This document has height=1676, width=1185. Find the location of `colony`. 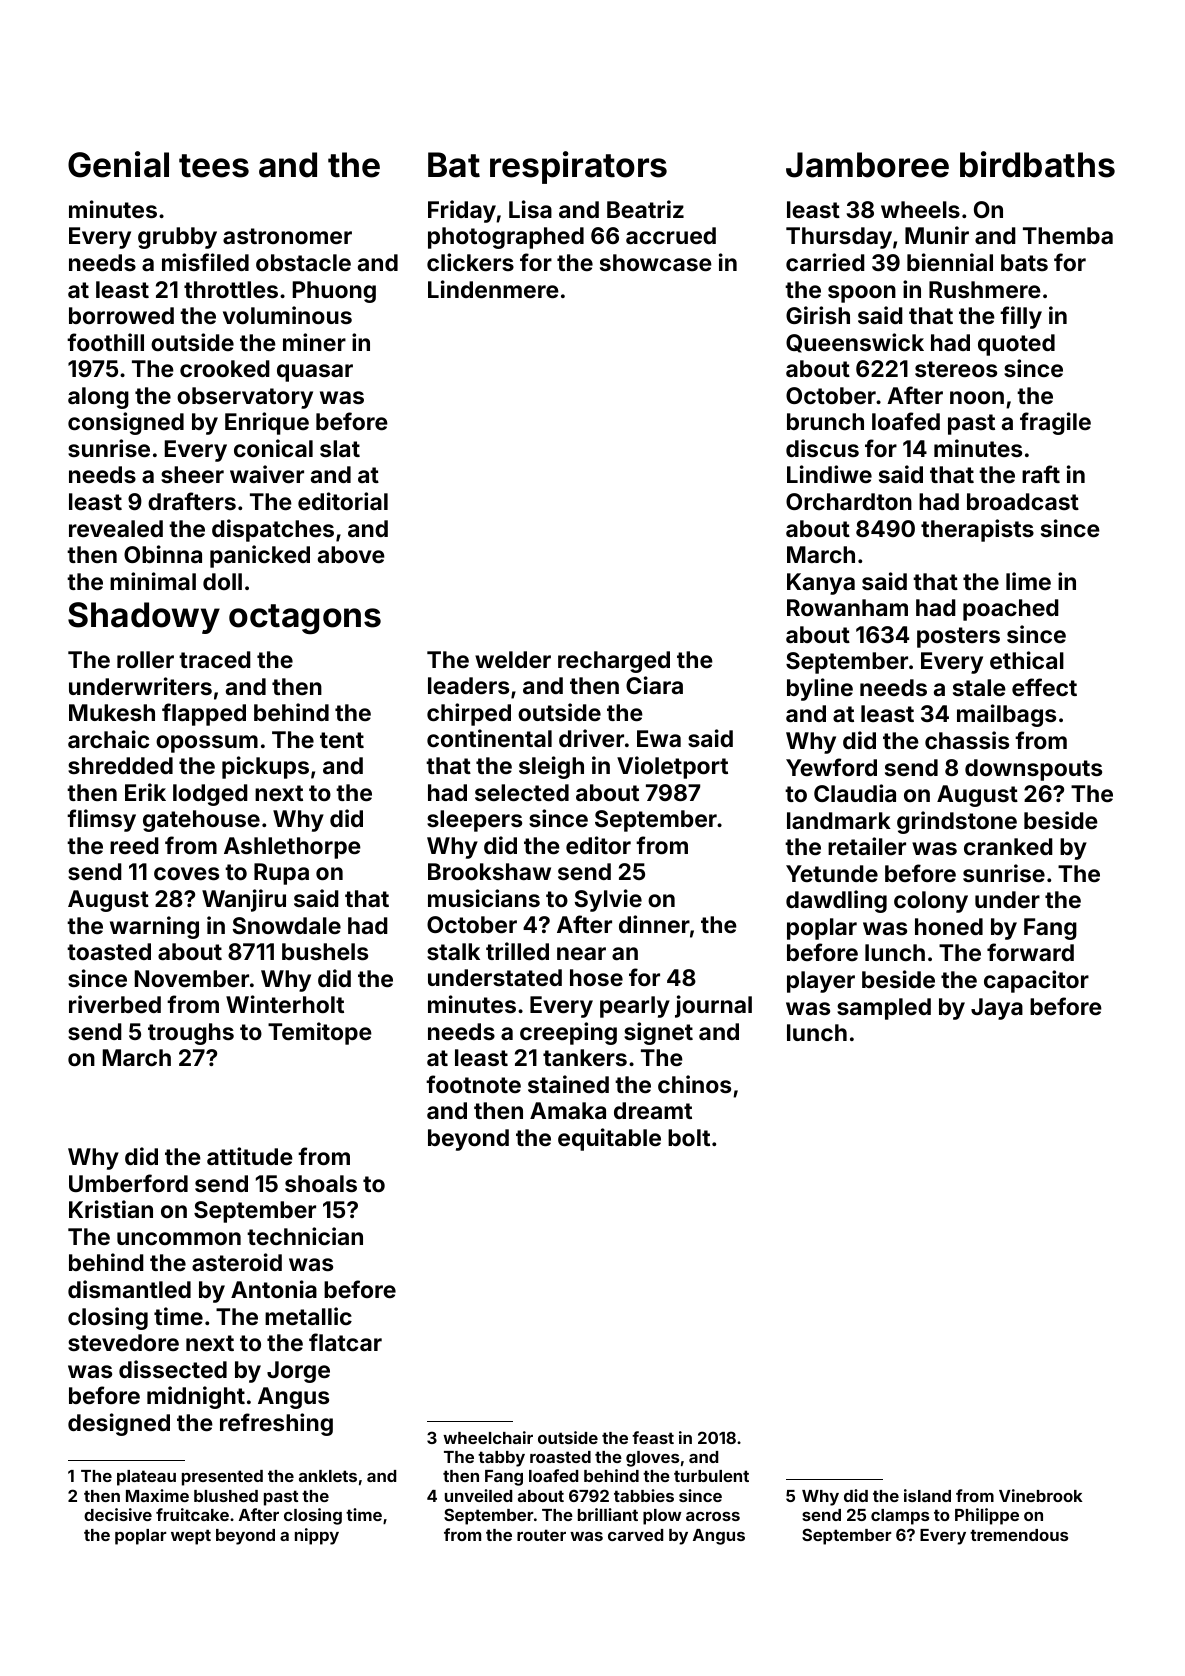

colony is located at coordinates (931, 902).
